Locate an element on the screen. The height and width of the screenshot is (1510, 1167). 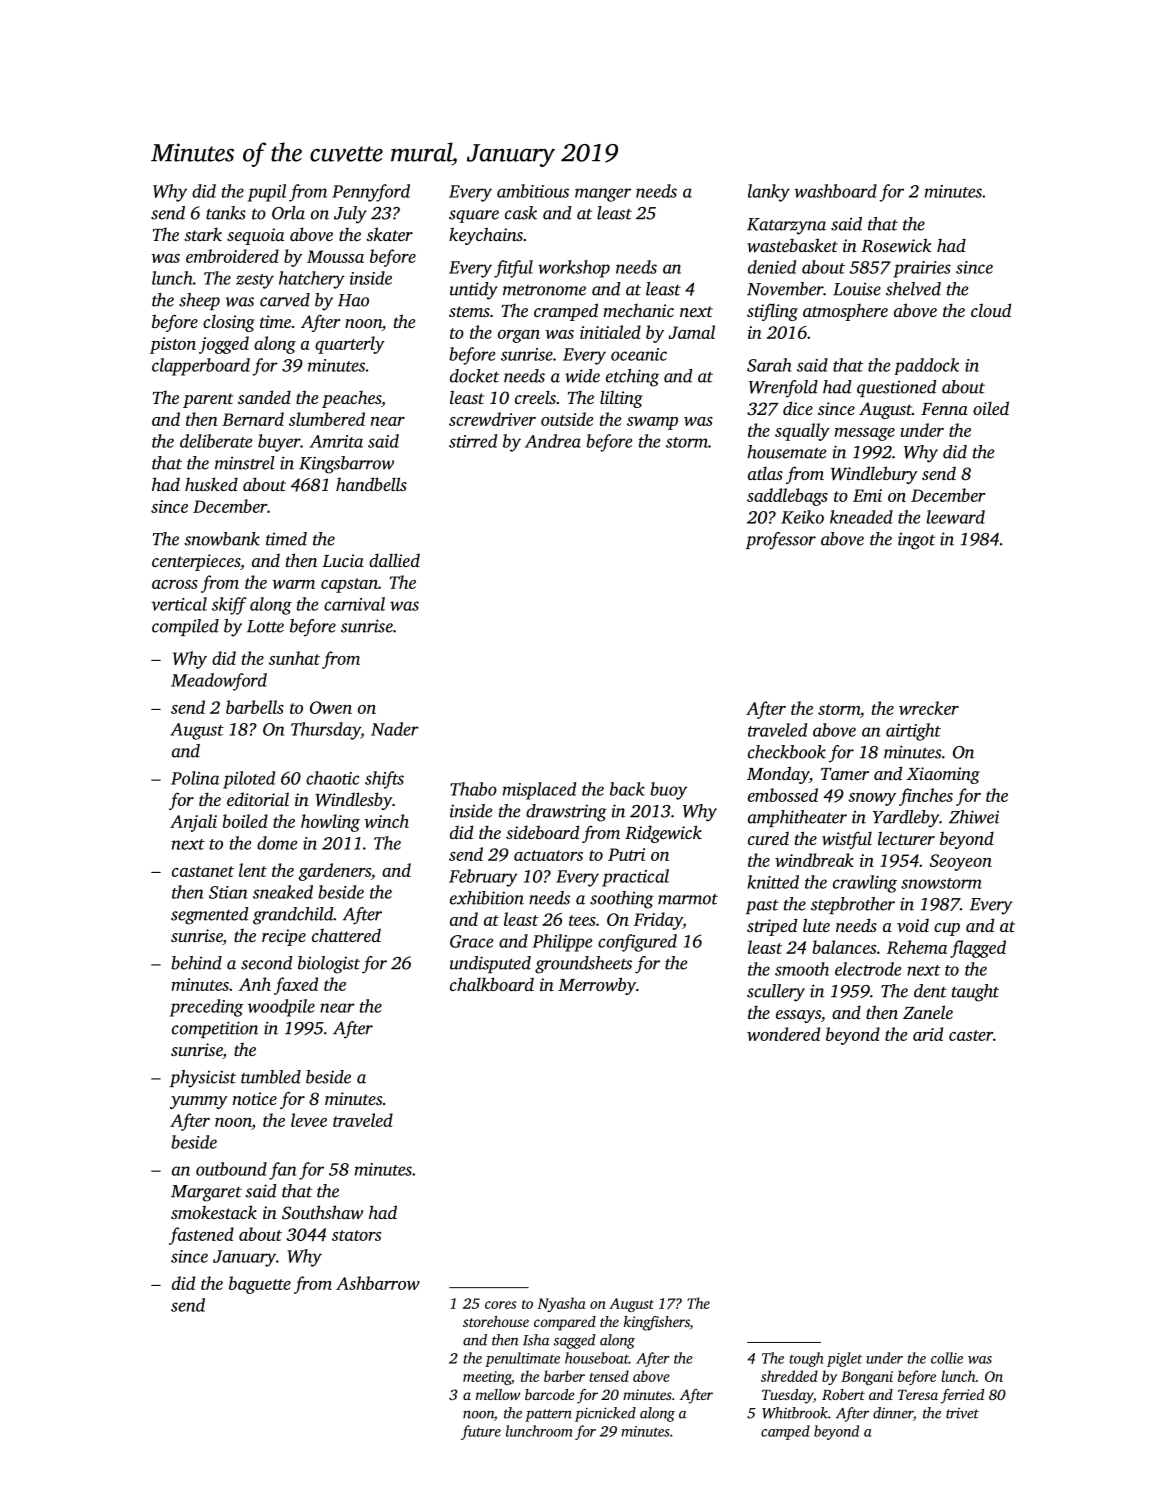
ingot is located at coordinates (916, 541).
